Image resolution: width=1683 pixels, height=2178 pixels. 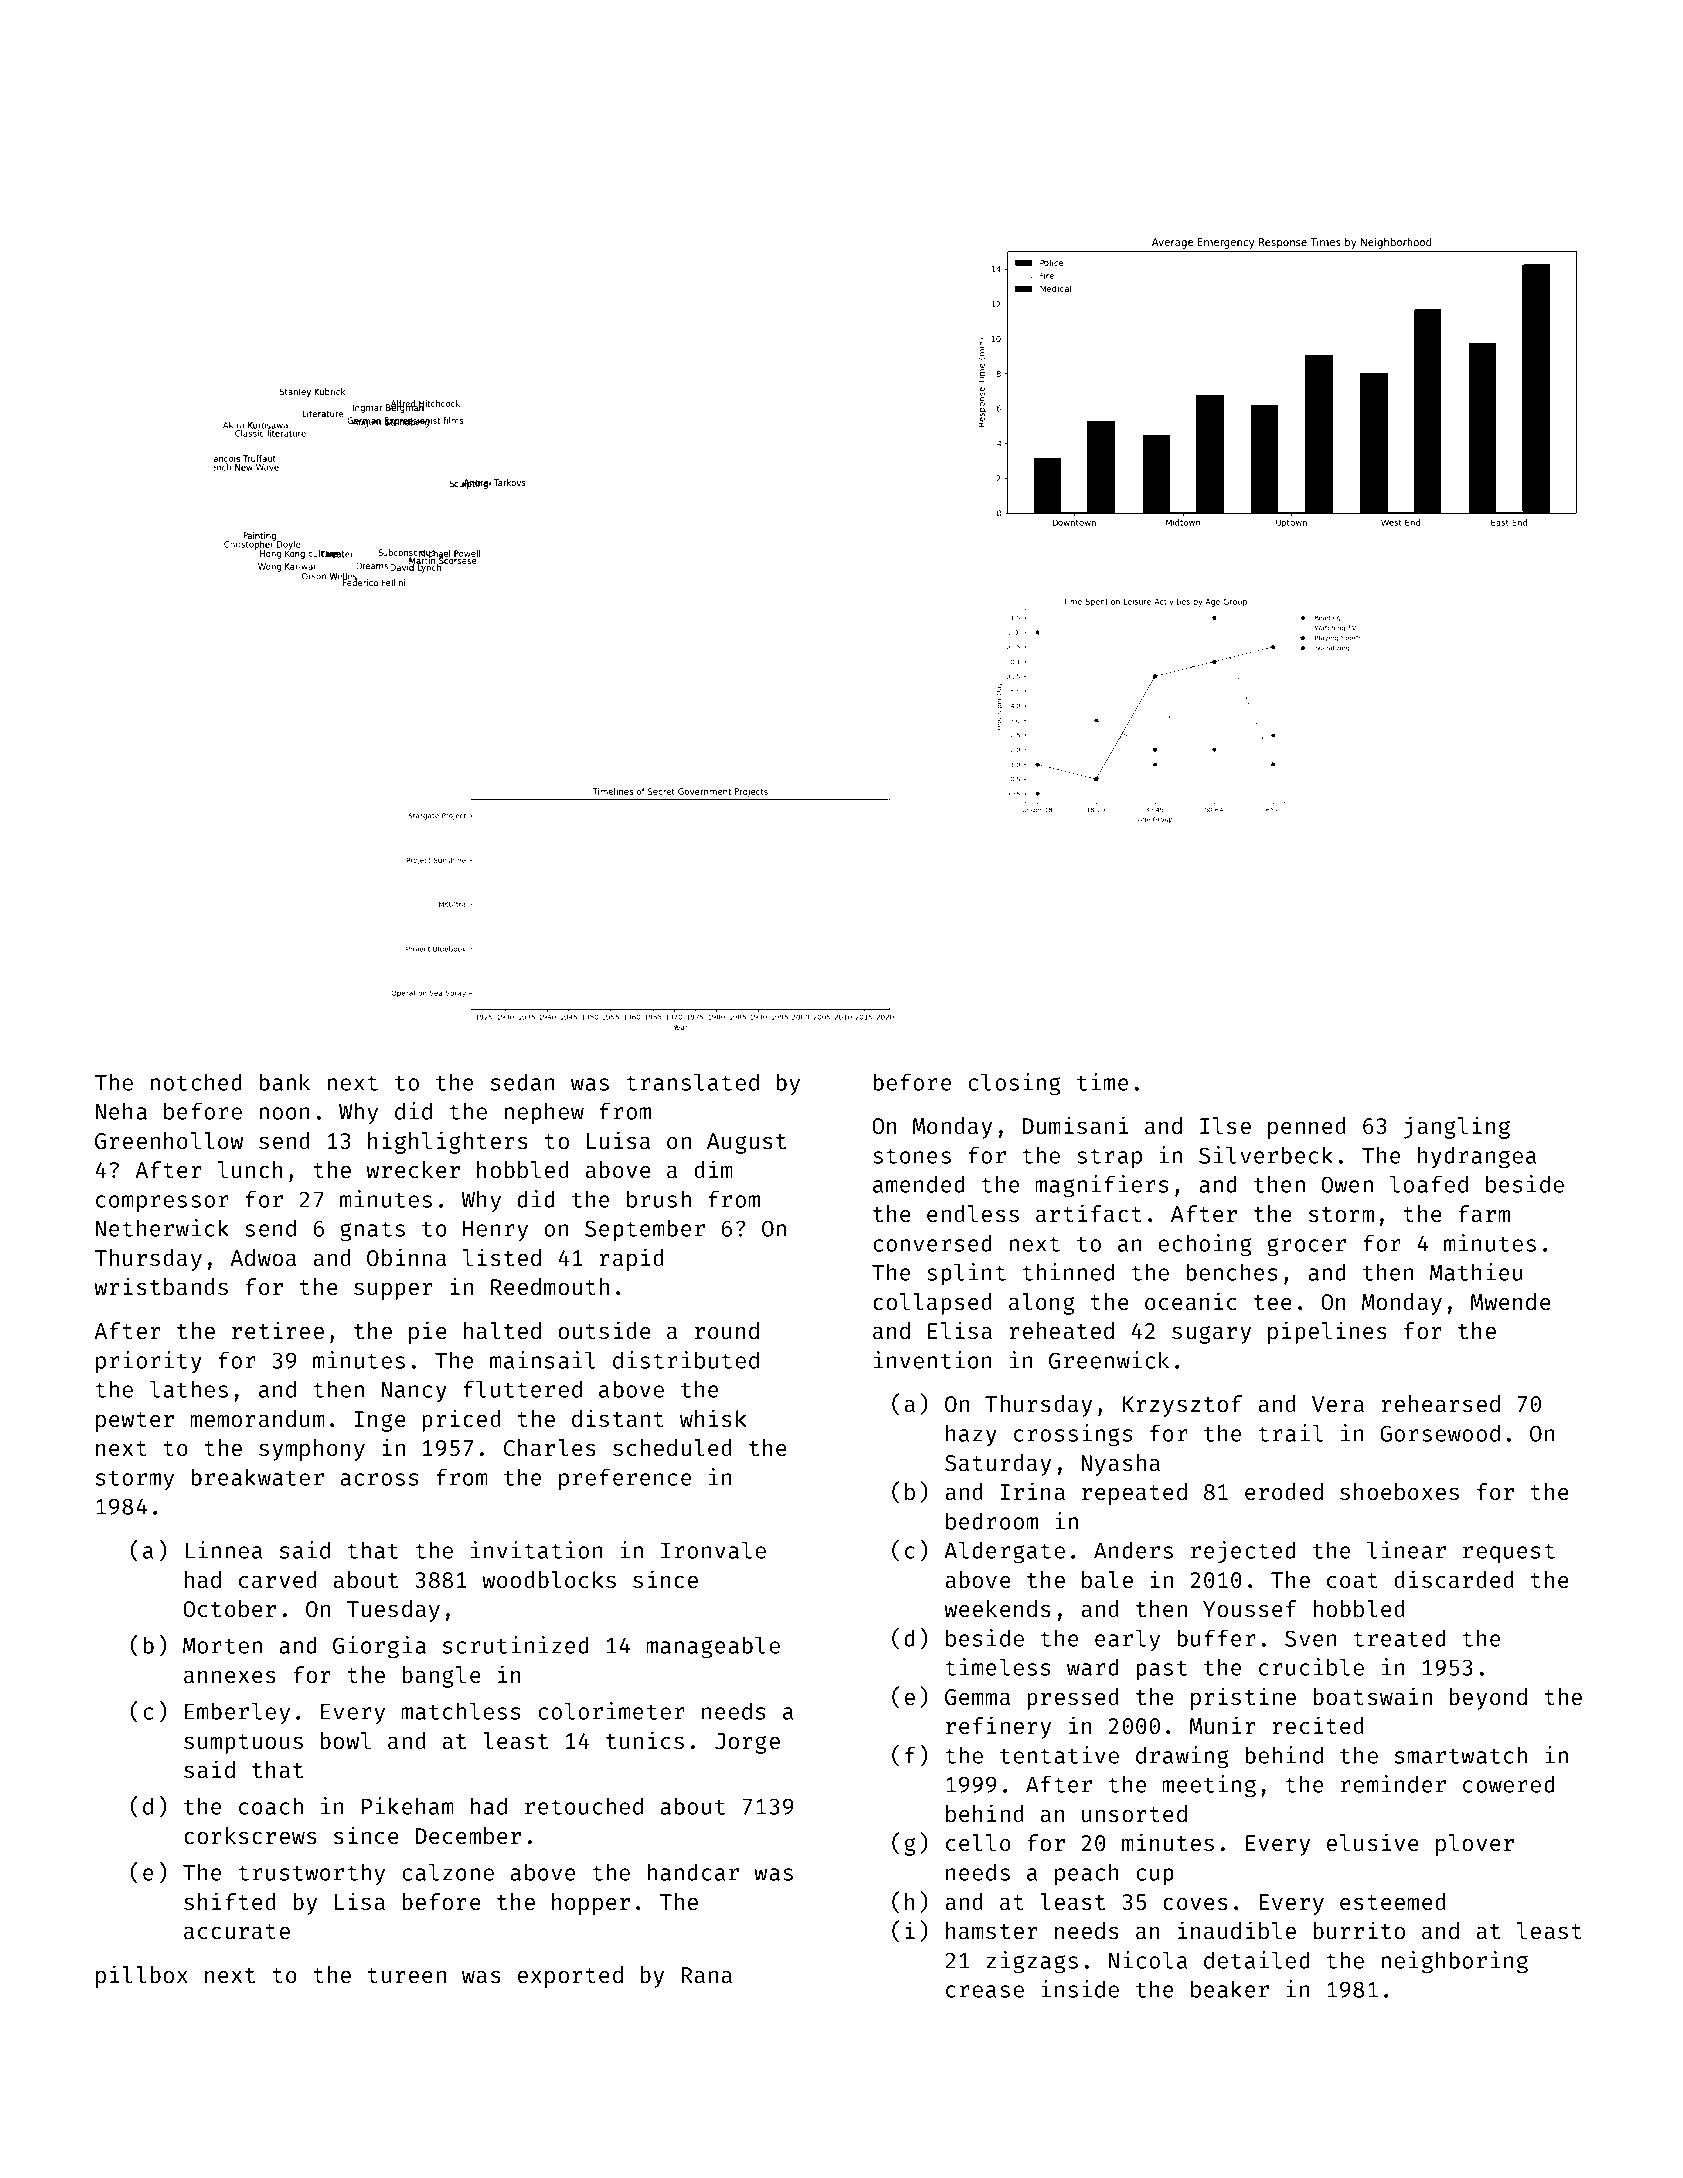 What do you see at coordinates (1014, 1084) in the page?
I see `closing` at bounding box center [1014, 1084].
